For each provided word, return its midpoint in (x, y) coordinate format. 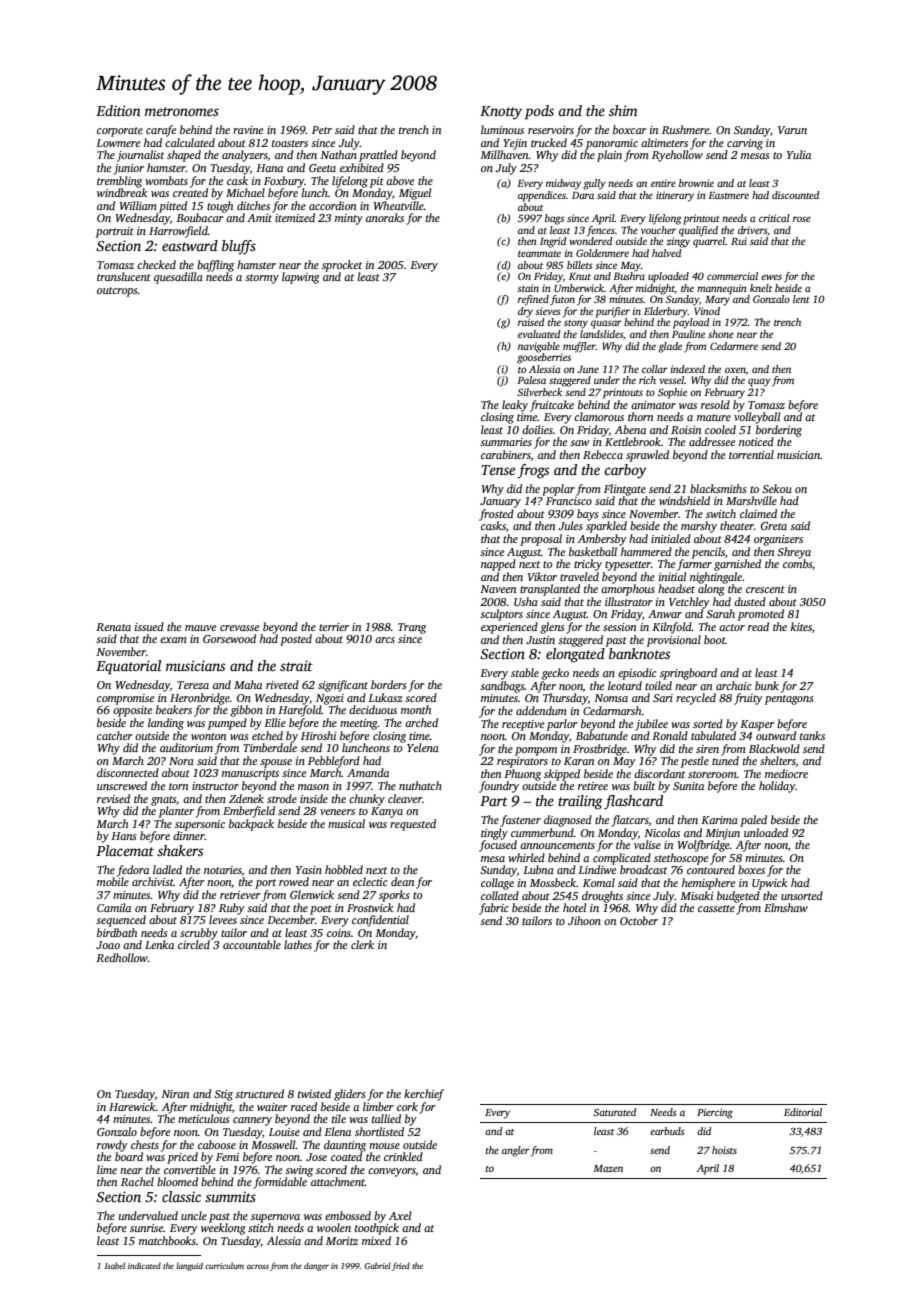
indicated (144, 1265)
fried (401, 1266)
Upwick (769, 884)
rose (802, 219)
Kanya (387, 812)
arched (421, 722)
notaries (223, 871)
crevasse (239, 628)
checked (156, 264)
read (758, 626)
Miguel (415, 194)
